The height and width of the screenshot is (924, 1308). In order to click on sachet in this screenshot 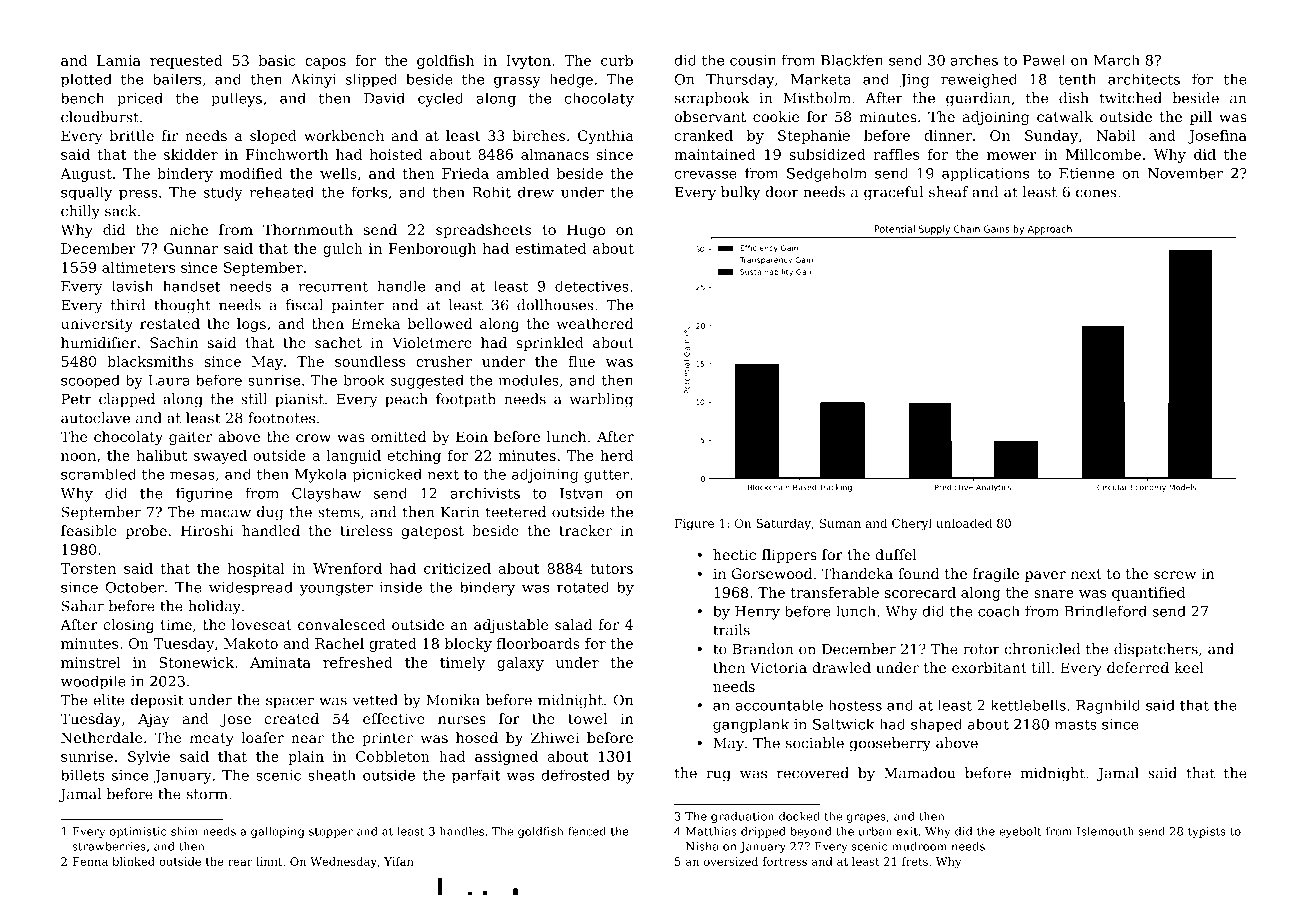, I will do `click(338, 342)`.
